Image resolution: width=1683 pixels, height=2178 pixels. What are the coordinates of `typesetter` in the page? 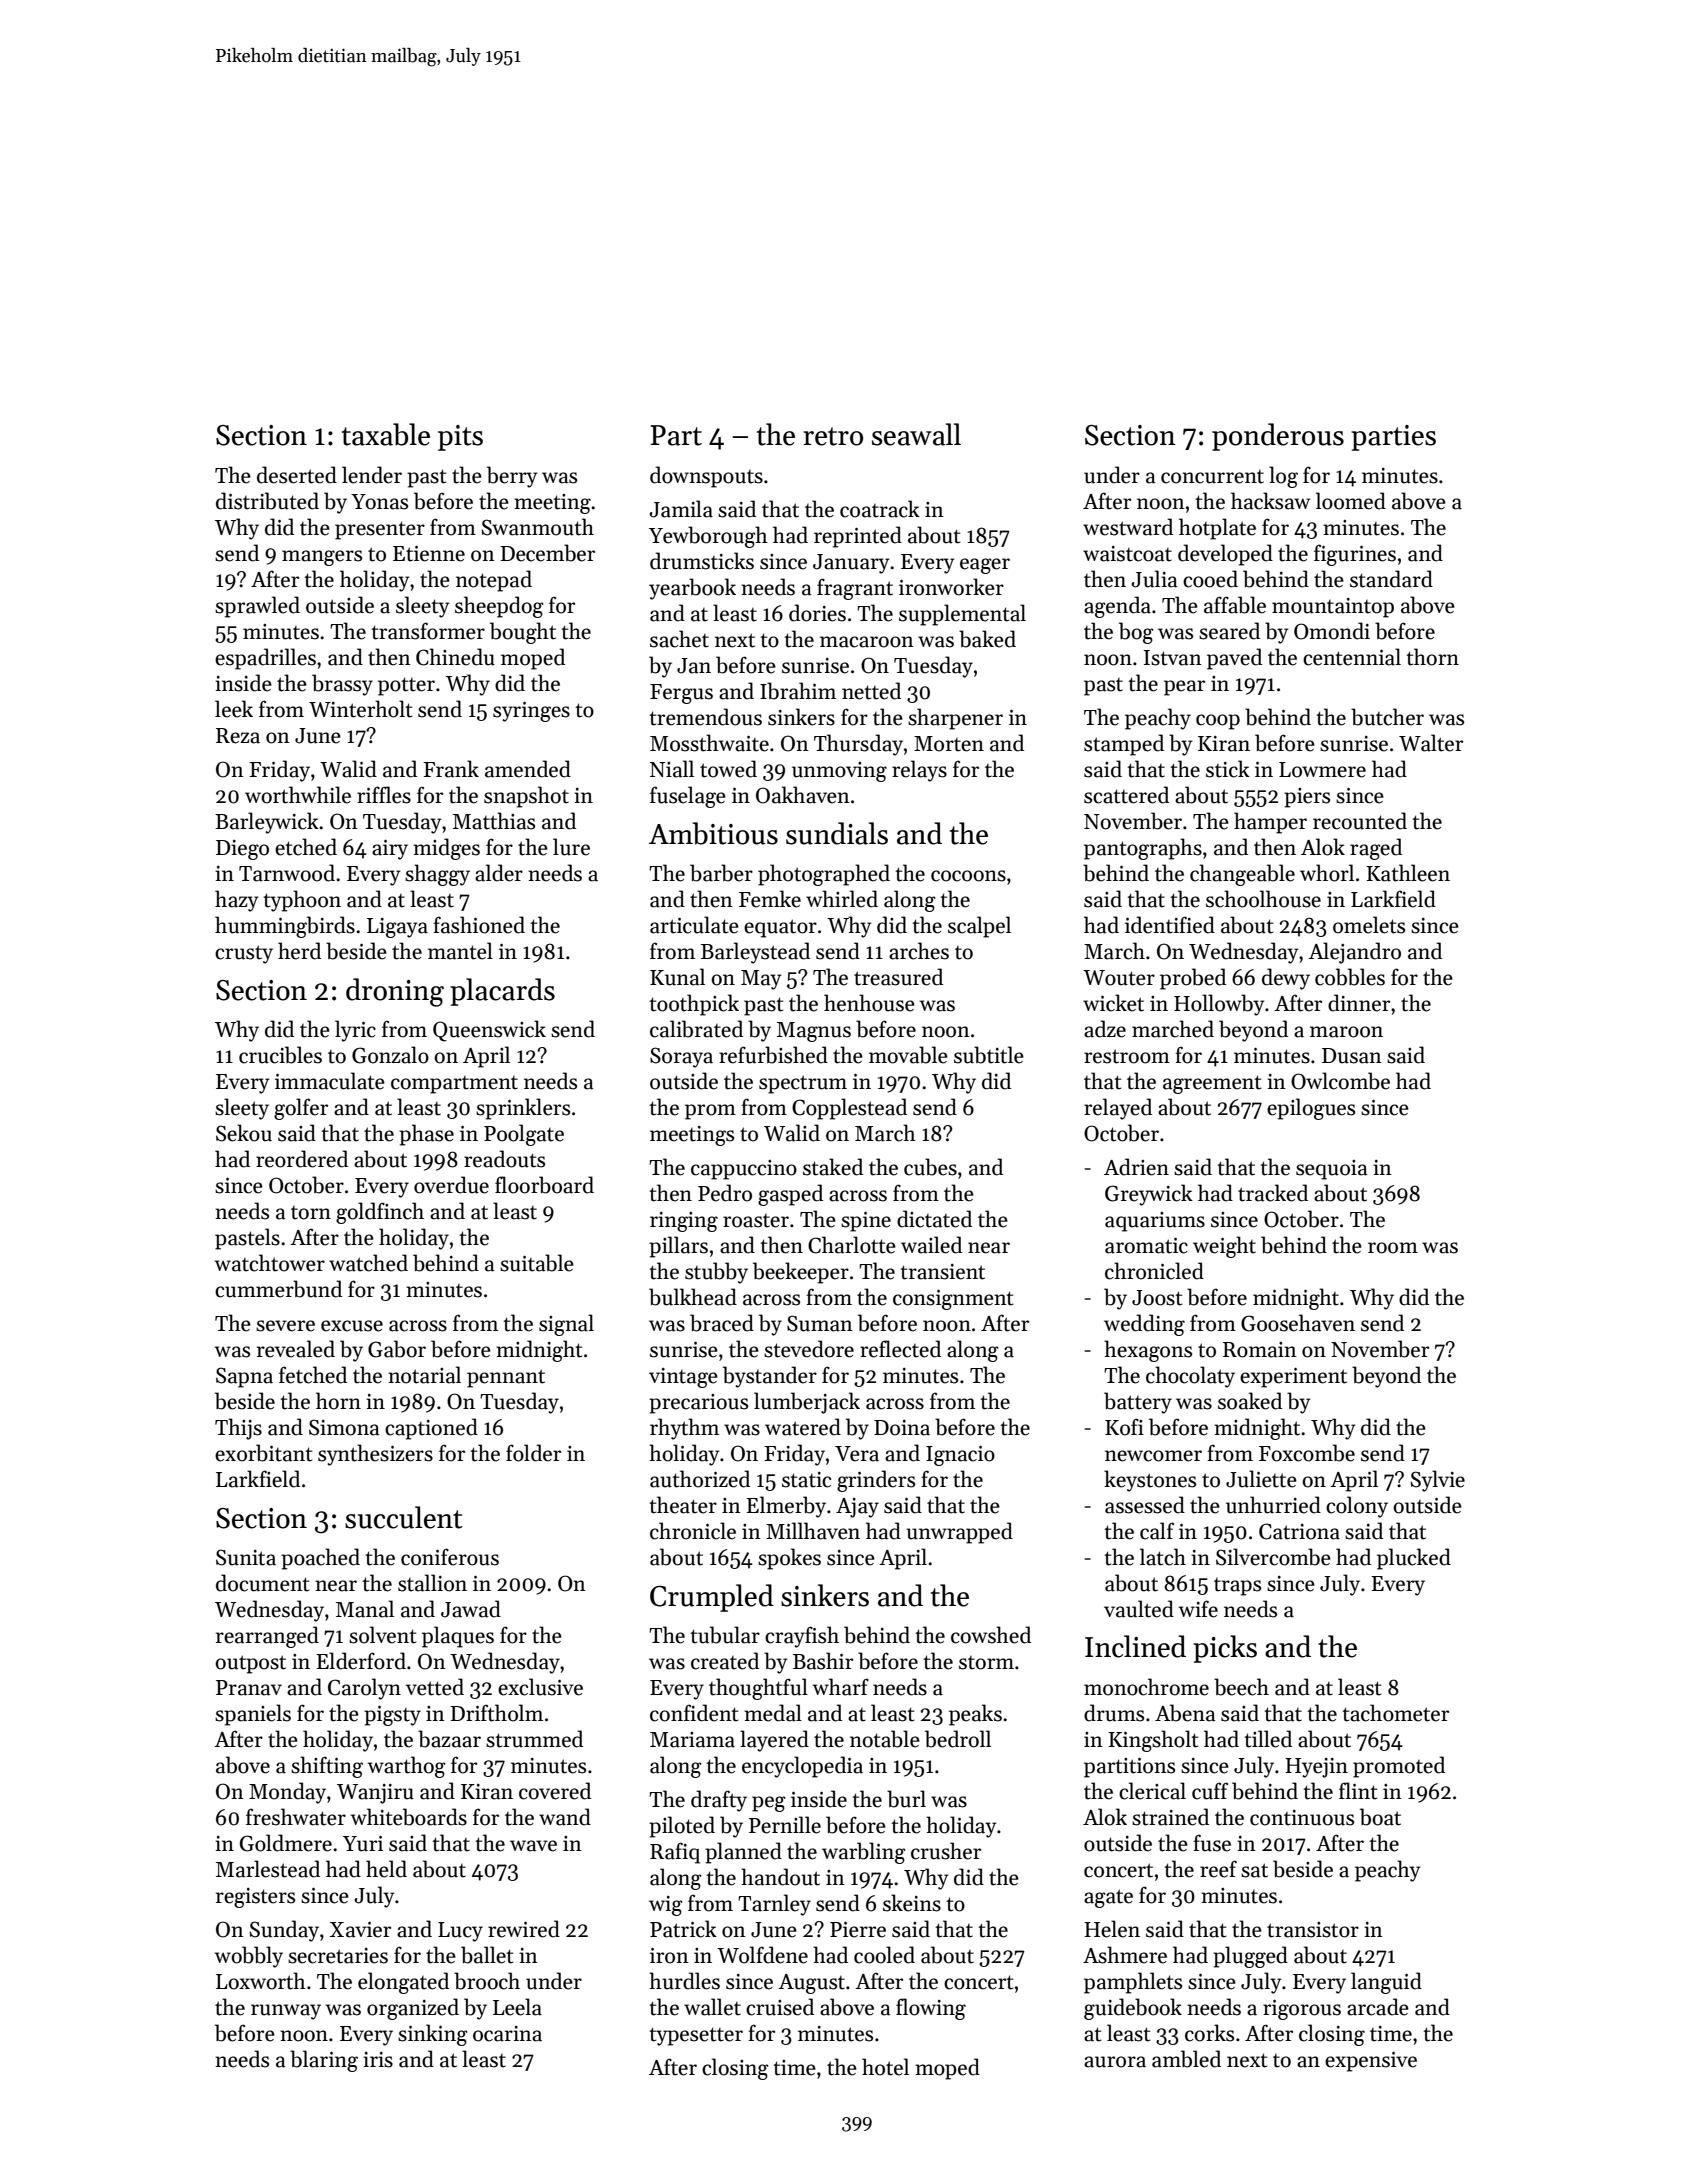 It's located at (696, 2036).
